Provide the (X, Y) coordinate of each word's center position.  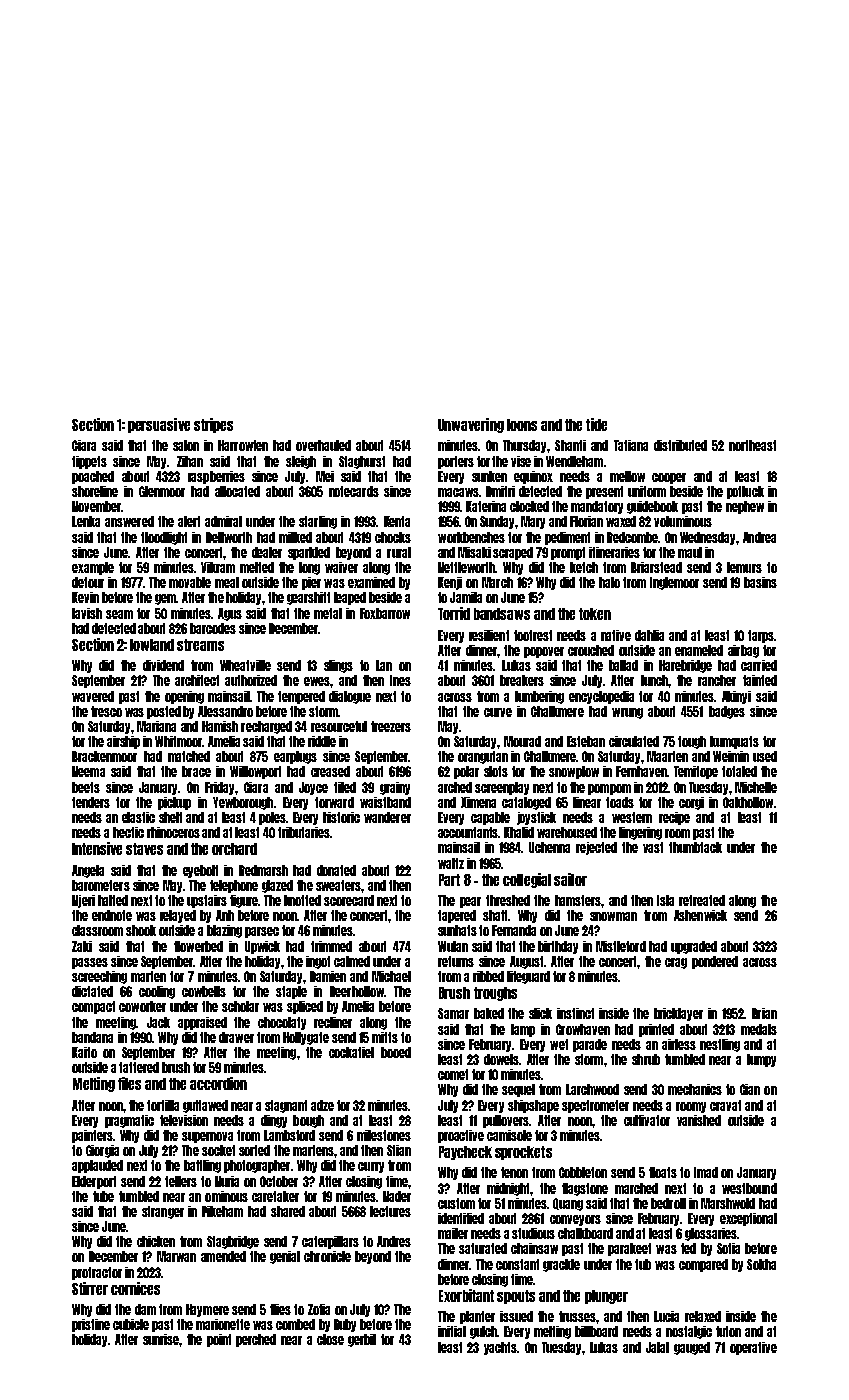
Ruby (345, 1325)
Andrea (759, 537)
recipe (674, 818)
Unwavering (471, 425)
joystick (536, 818)
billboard (596, 1331)
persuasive (159, 425)
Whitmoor (179, 741)
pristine (91, 1325)
